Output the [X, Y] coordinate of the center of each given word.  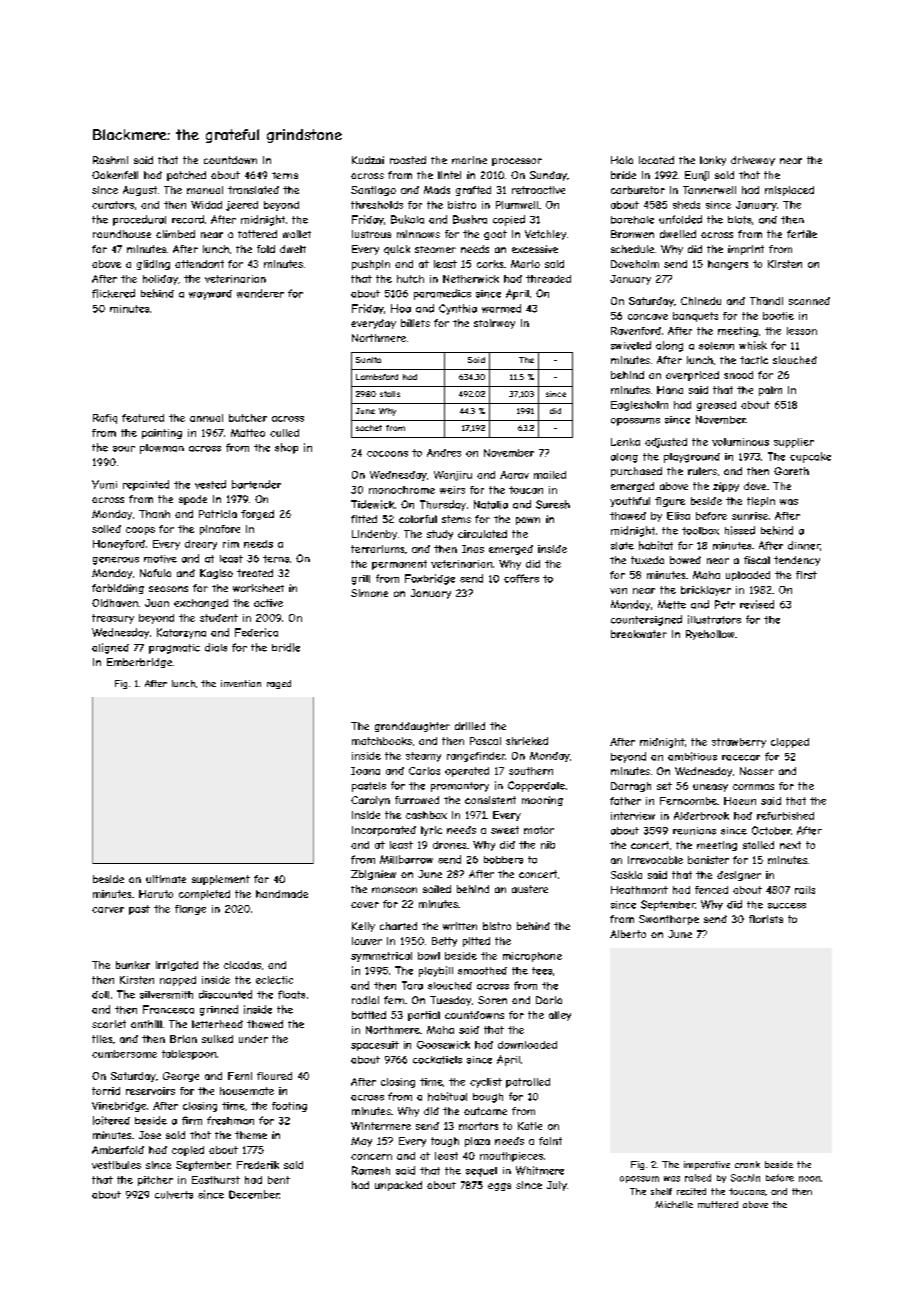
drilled [470, 726]
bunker [133, 965]
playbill [436, 971]
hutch [410, 279]
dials [216, 647]
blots [739, 220]
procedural [139, 220]
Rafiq [105, 419]
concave [648, 317]
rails [805, 890]
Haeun [740, 801]
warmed [501, 308]
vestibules [116, 1165]
